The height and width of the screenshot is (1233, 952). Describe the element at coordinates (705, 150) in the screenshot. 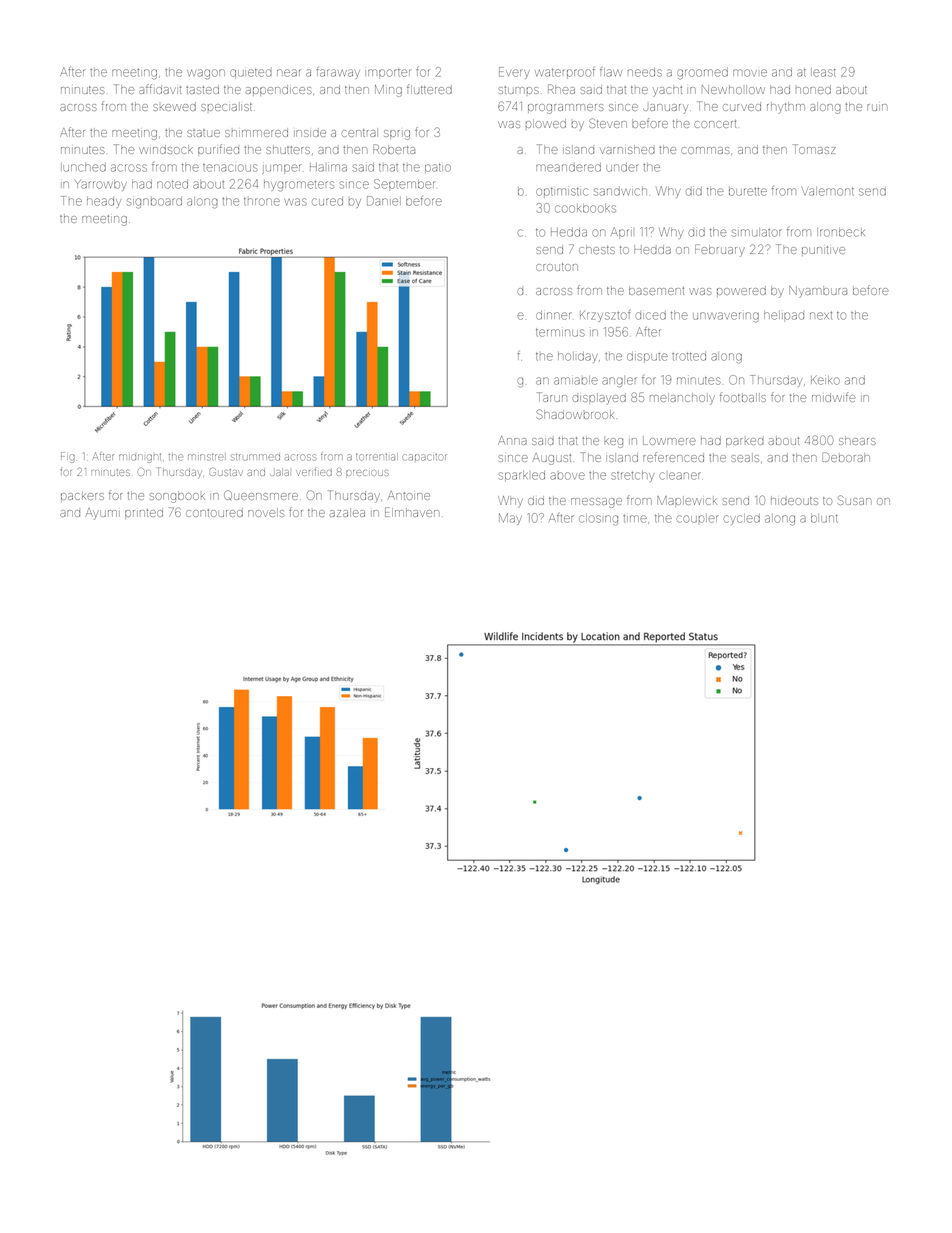

I see `commas` at that location.
